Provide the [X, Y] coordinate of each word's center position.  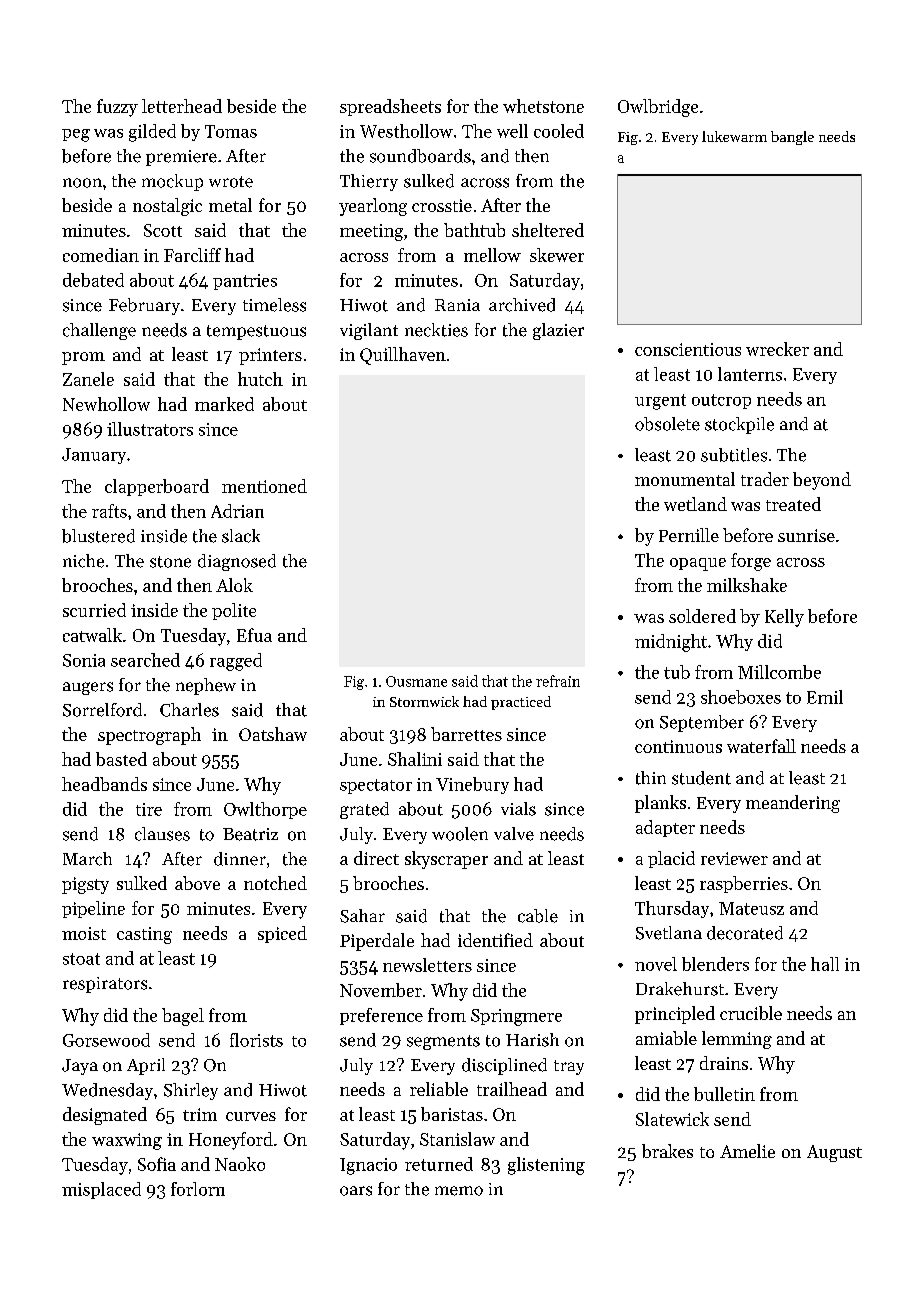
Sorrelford [102, 710]
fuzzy [117, 108]
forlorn [198, 1189]
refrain [558, 681]
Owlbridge [658, 108]
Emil [825, 697]
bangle [792, 138]
